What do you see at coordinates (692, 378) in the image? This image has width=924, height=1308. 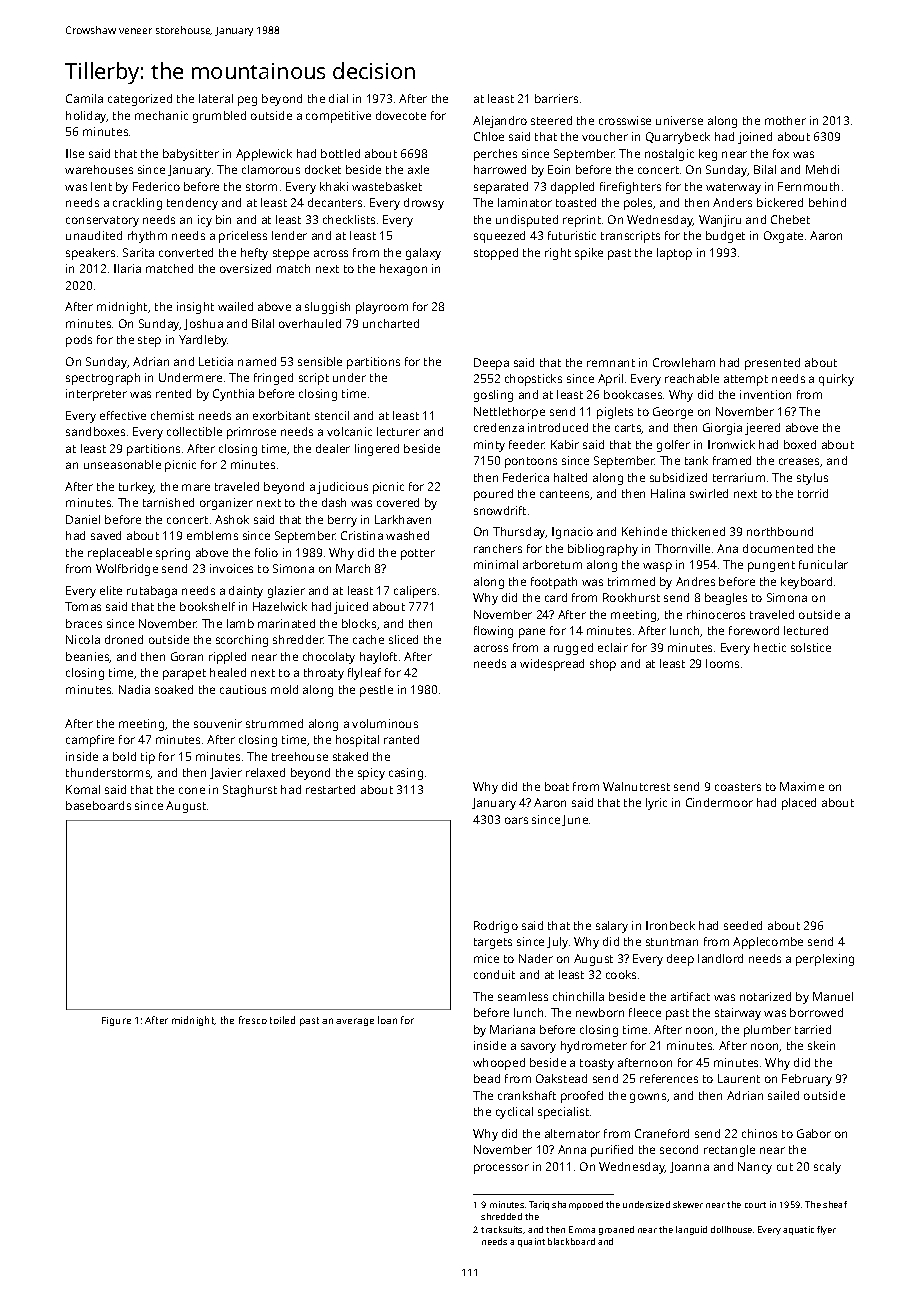 I see `reachable` at bounding box center [692, 378].
